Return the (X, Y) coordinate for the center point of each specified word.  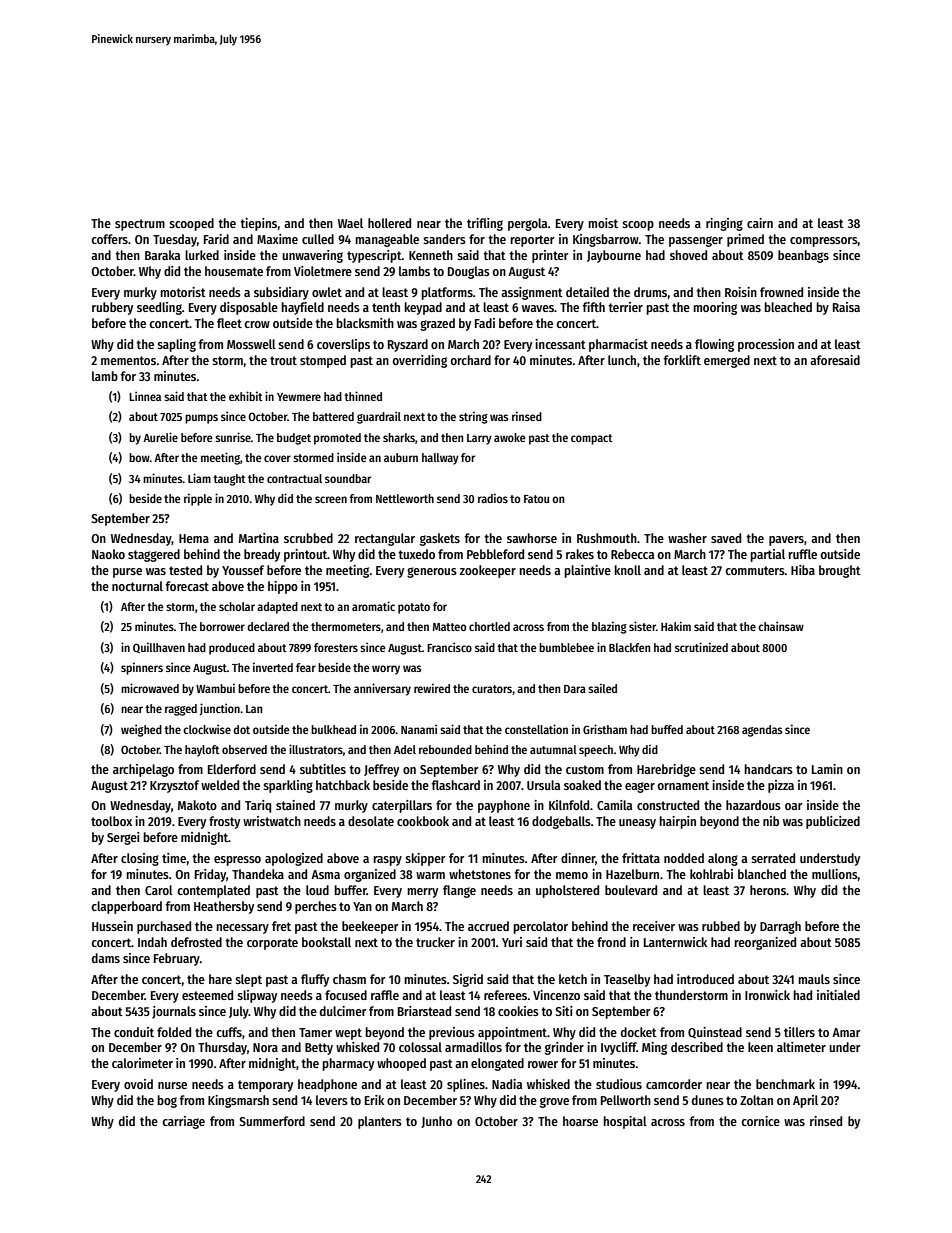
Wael (350, 223)
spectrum (140, 225)
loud (317, 890)
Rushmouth (607, 538)
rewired (432, 688)
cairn (760, 223)
